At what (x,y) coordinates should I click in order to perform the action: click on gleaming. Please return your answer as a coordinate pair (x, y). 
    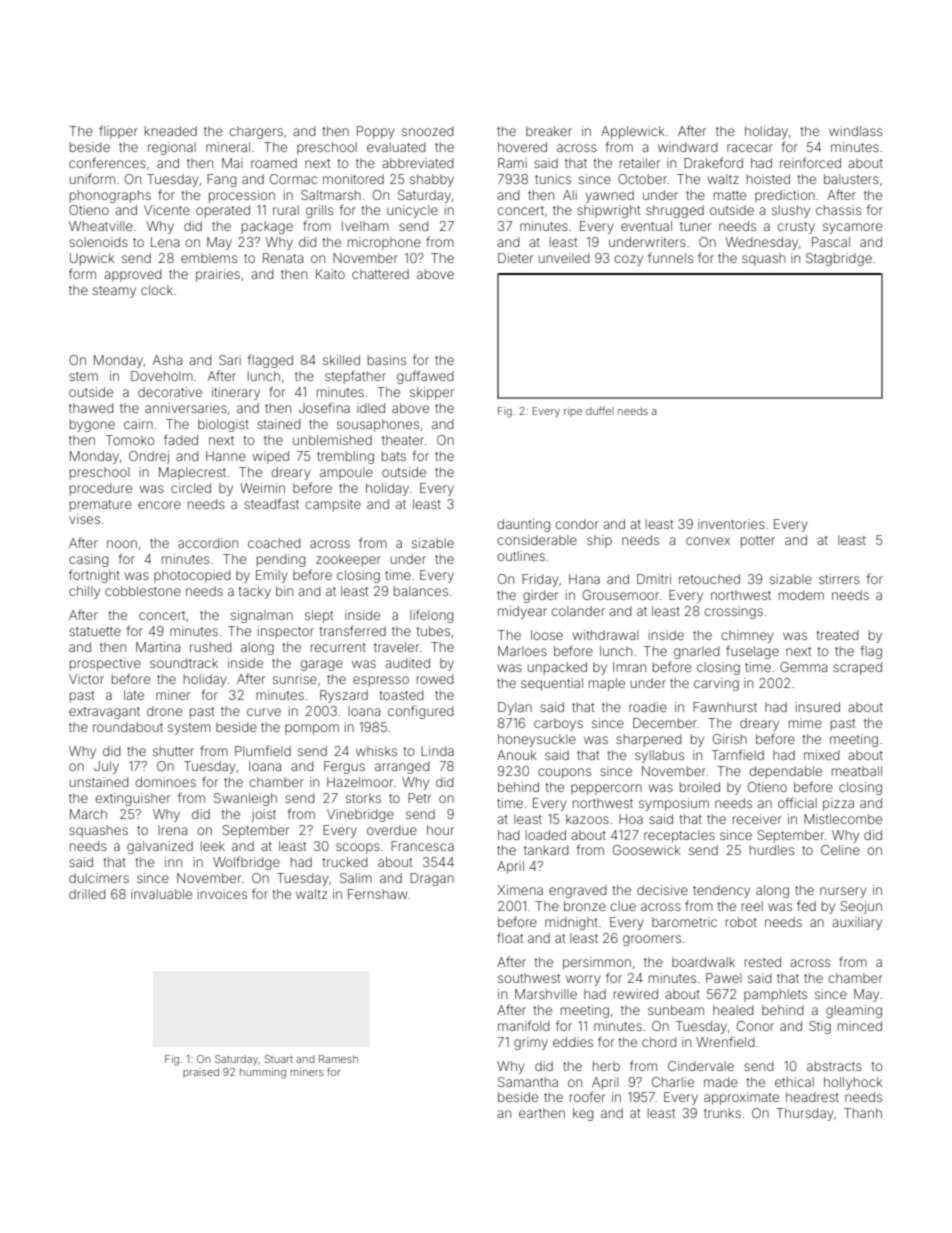
    Looking at the image, I should click on (854, 1011).
